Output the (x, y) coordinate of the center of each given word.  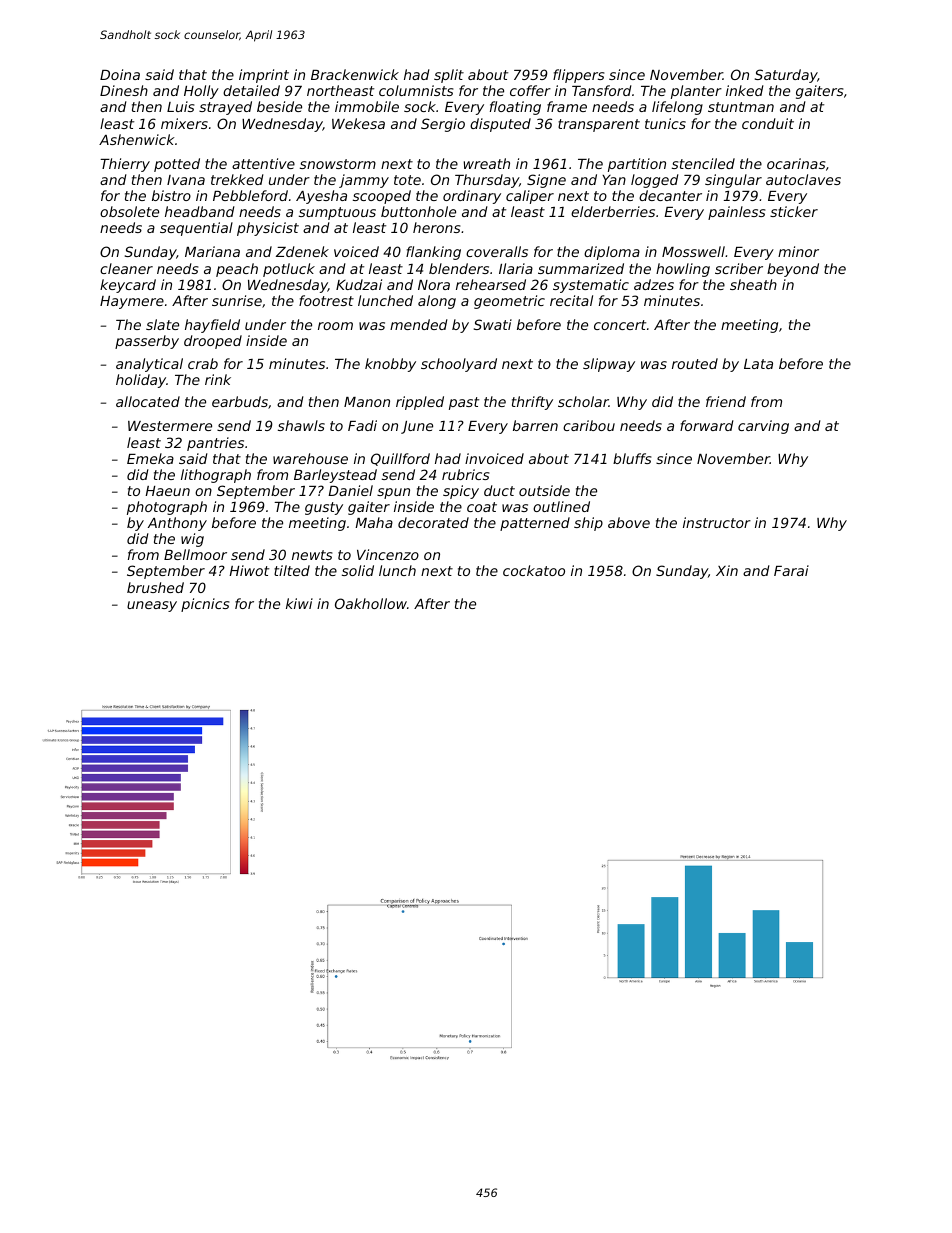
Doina (120, 74)
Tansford (602, 90)
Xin (727, 570)
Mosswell (693, 251)
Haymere (132, 302)
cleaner (126, 268)
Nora (434, 285)
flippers (578, 76)
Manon (367, 402)
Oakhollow (371, 603)
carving (763, 427)
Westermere (170, 426)
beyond (793, 270)
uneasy (152, 606)
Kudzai (359, 284)
